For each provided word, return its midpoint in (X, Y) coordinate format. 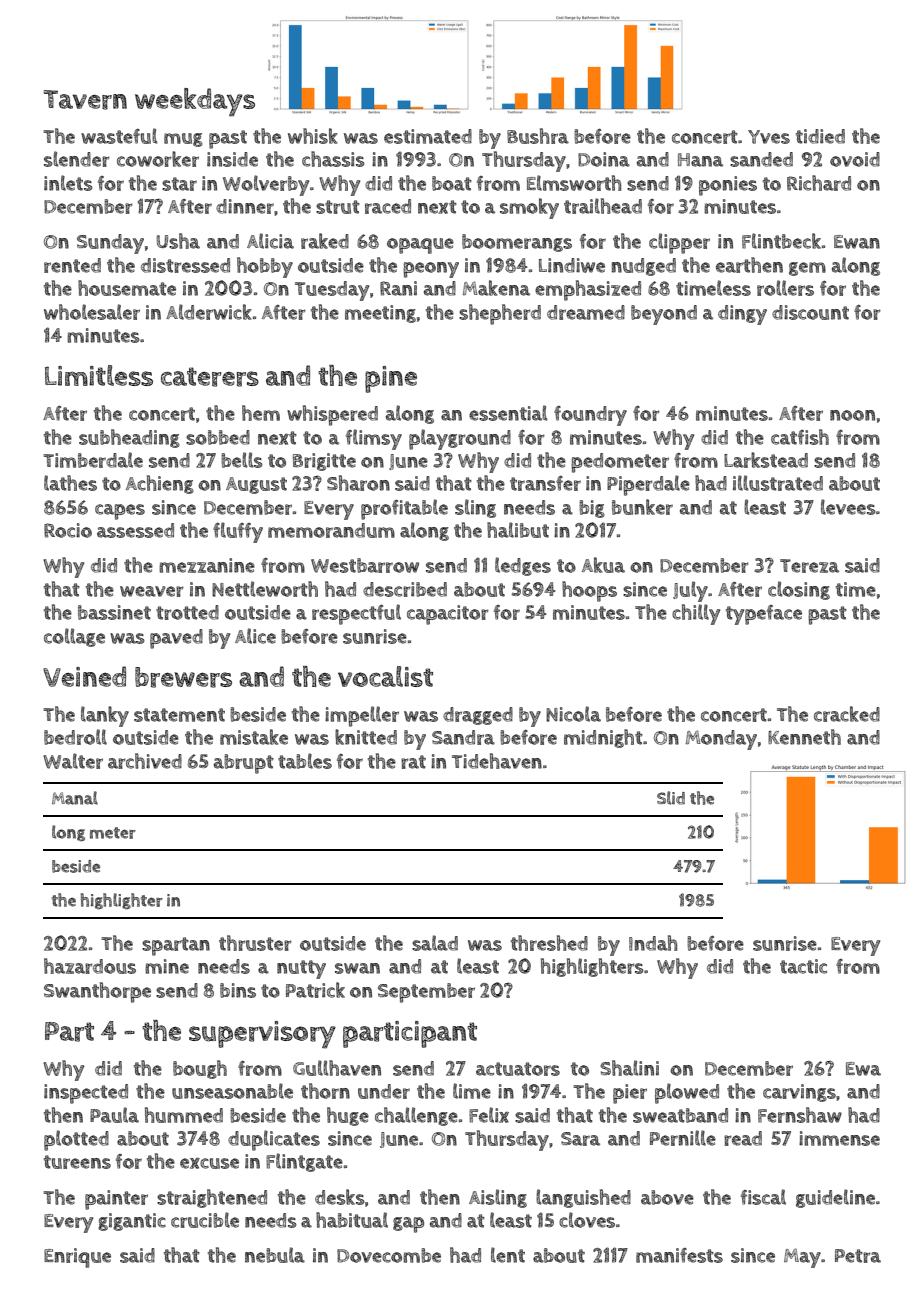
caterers (210, 377)
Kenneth (804, 737)
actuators (518, 1069)
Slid (671, 798)
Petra (858, 1256)
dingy (742, 315)
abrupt (244, 764)
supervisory (262, 1035)
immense (839, 1138)
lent (508, 1255)
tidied (820, 136)
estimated (428, 136)
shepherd (500, 314)
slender (77, 159)
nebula (275, 1255)
